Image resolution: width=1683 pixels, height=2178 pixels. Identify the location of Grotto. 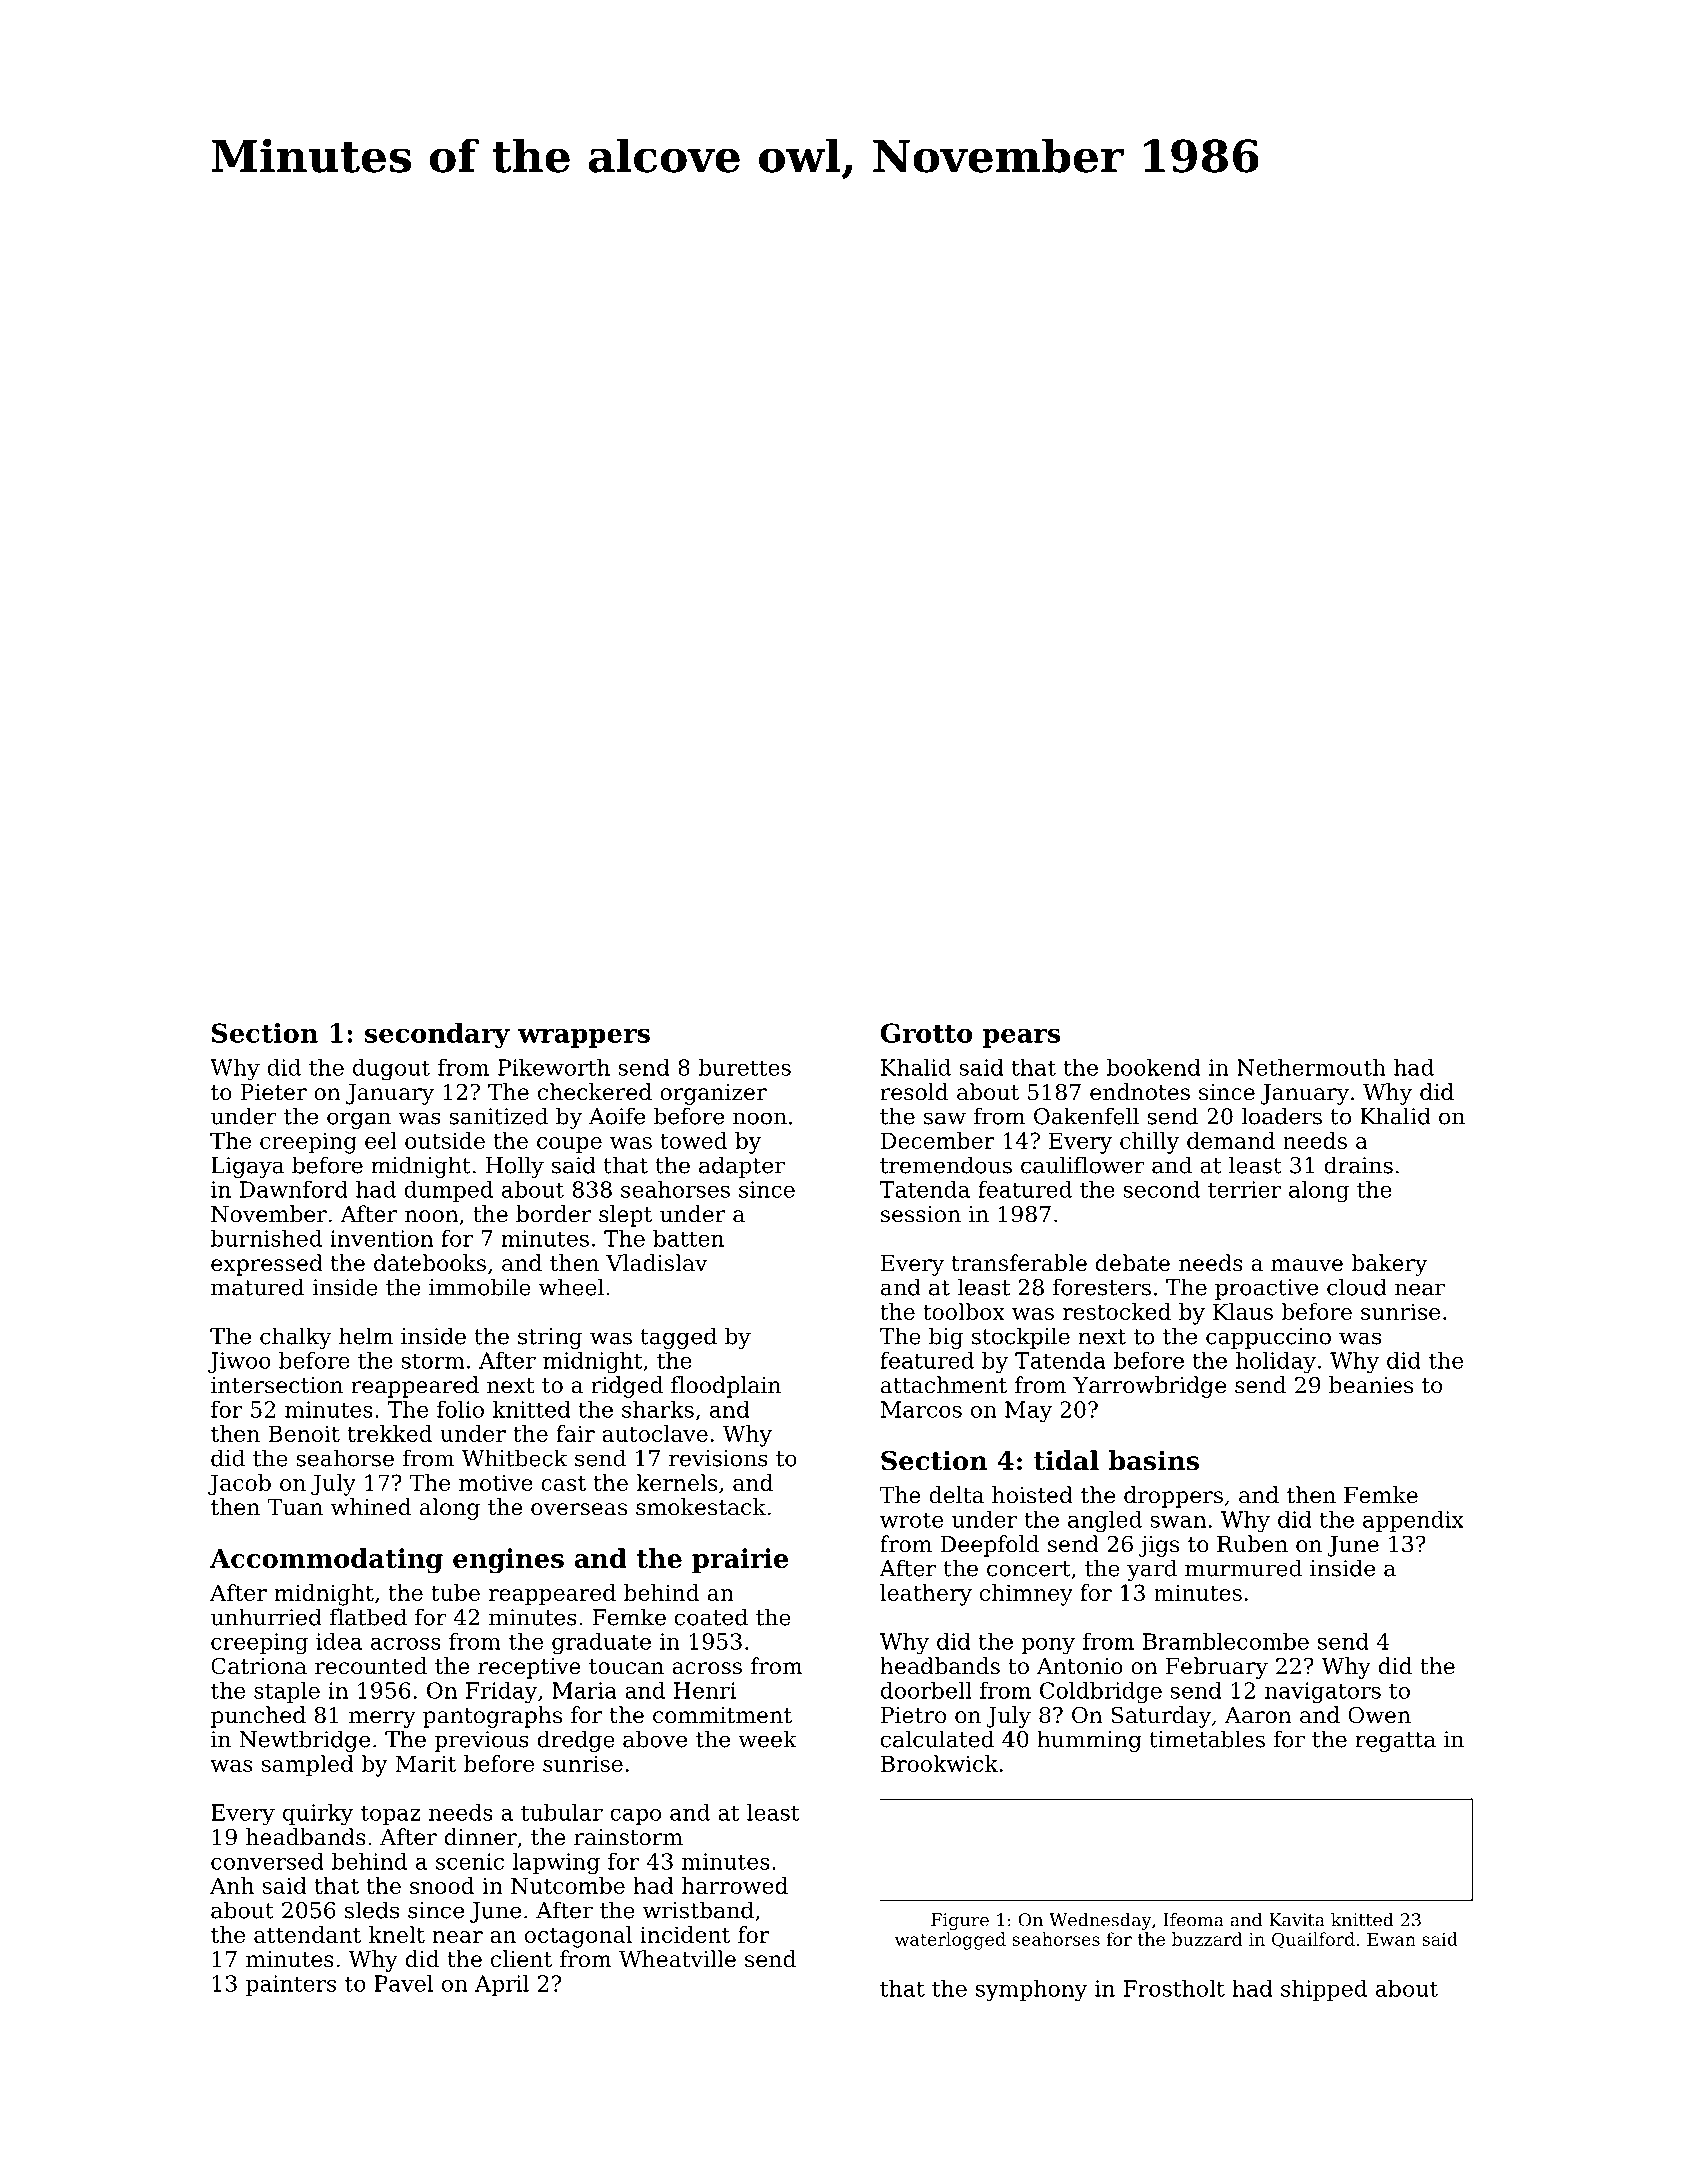
(927, 1033).
